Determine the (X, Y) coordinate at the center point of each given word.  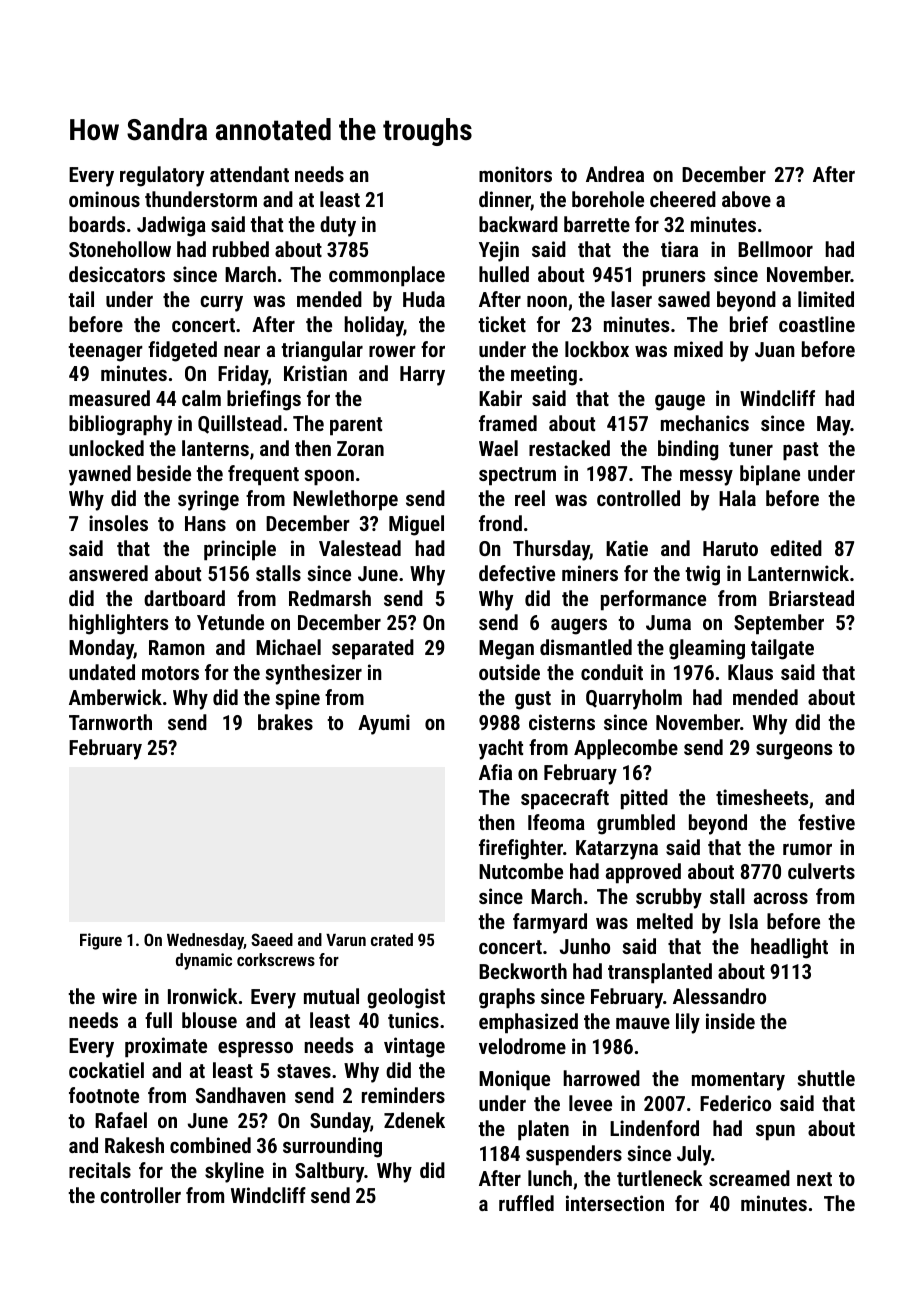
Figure (101, 941)
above (746, 199)
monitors (515, 174)
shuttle (826, 1078)
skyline (234, 1172)
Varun (346, 940)
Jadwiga (171, 226)
